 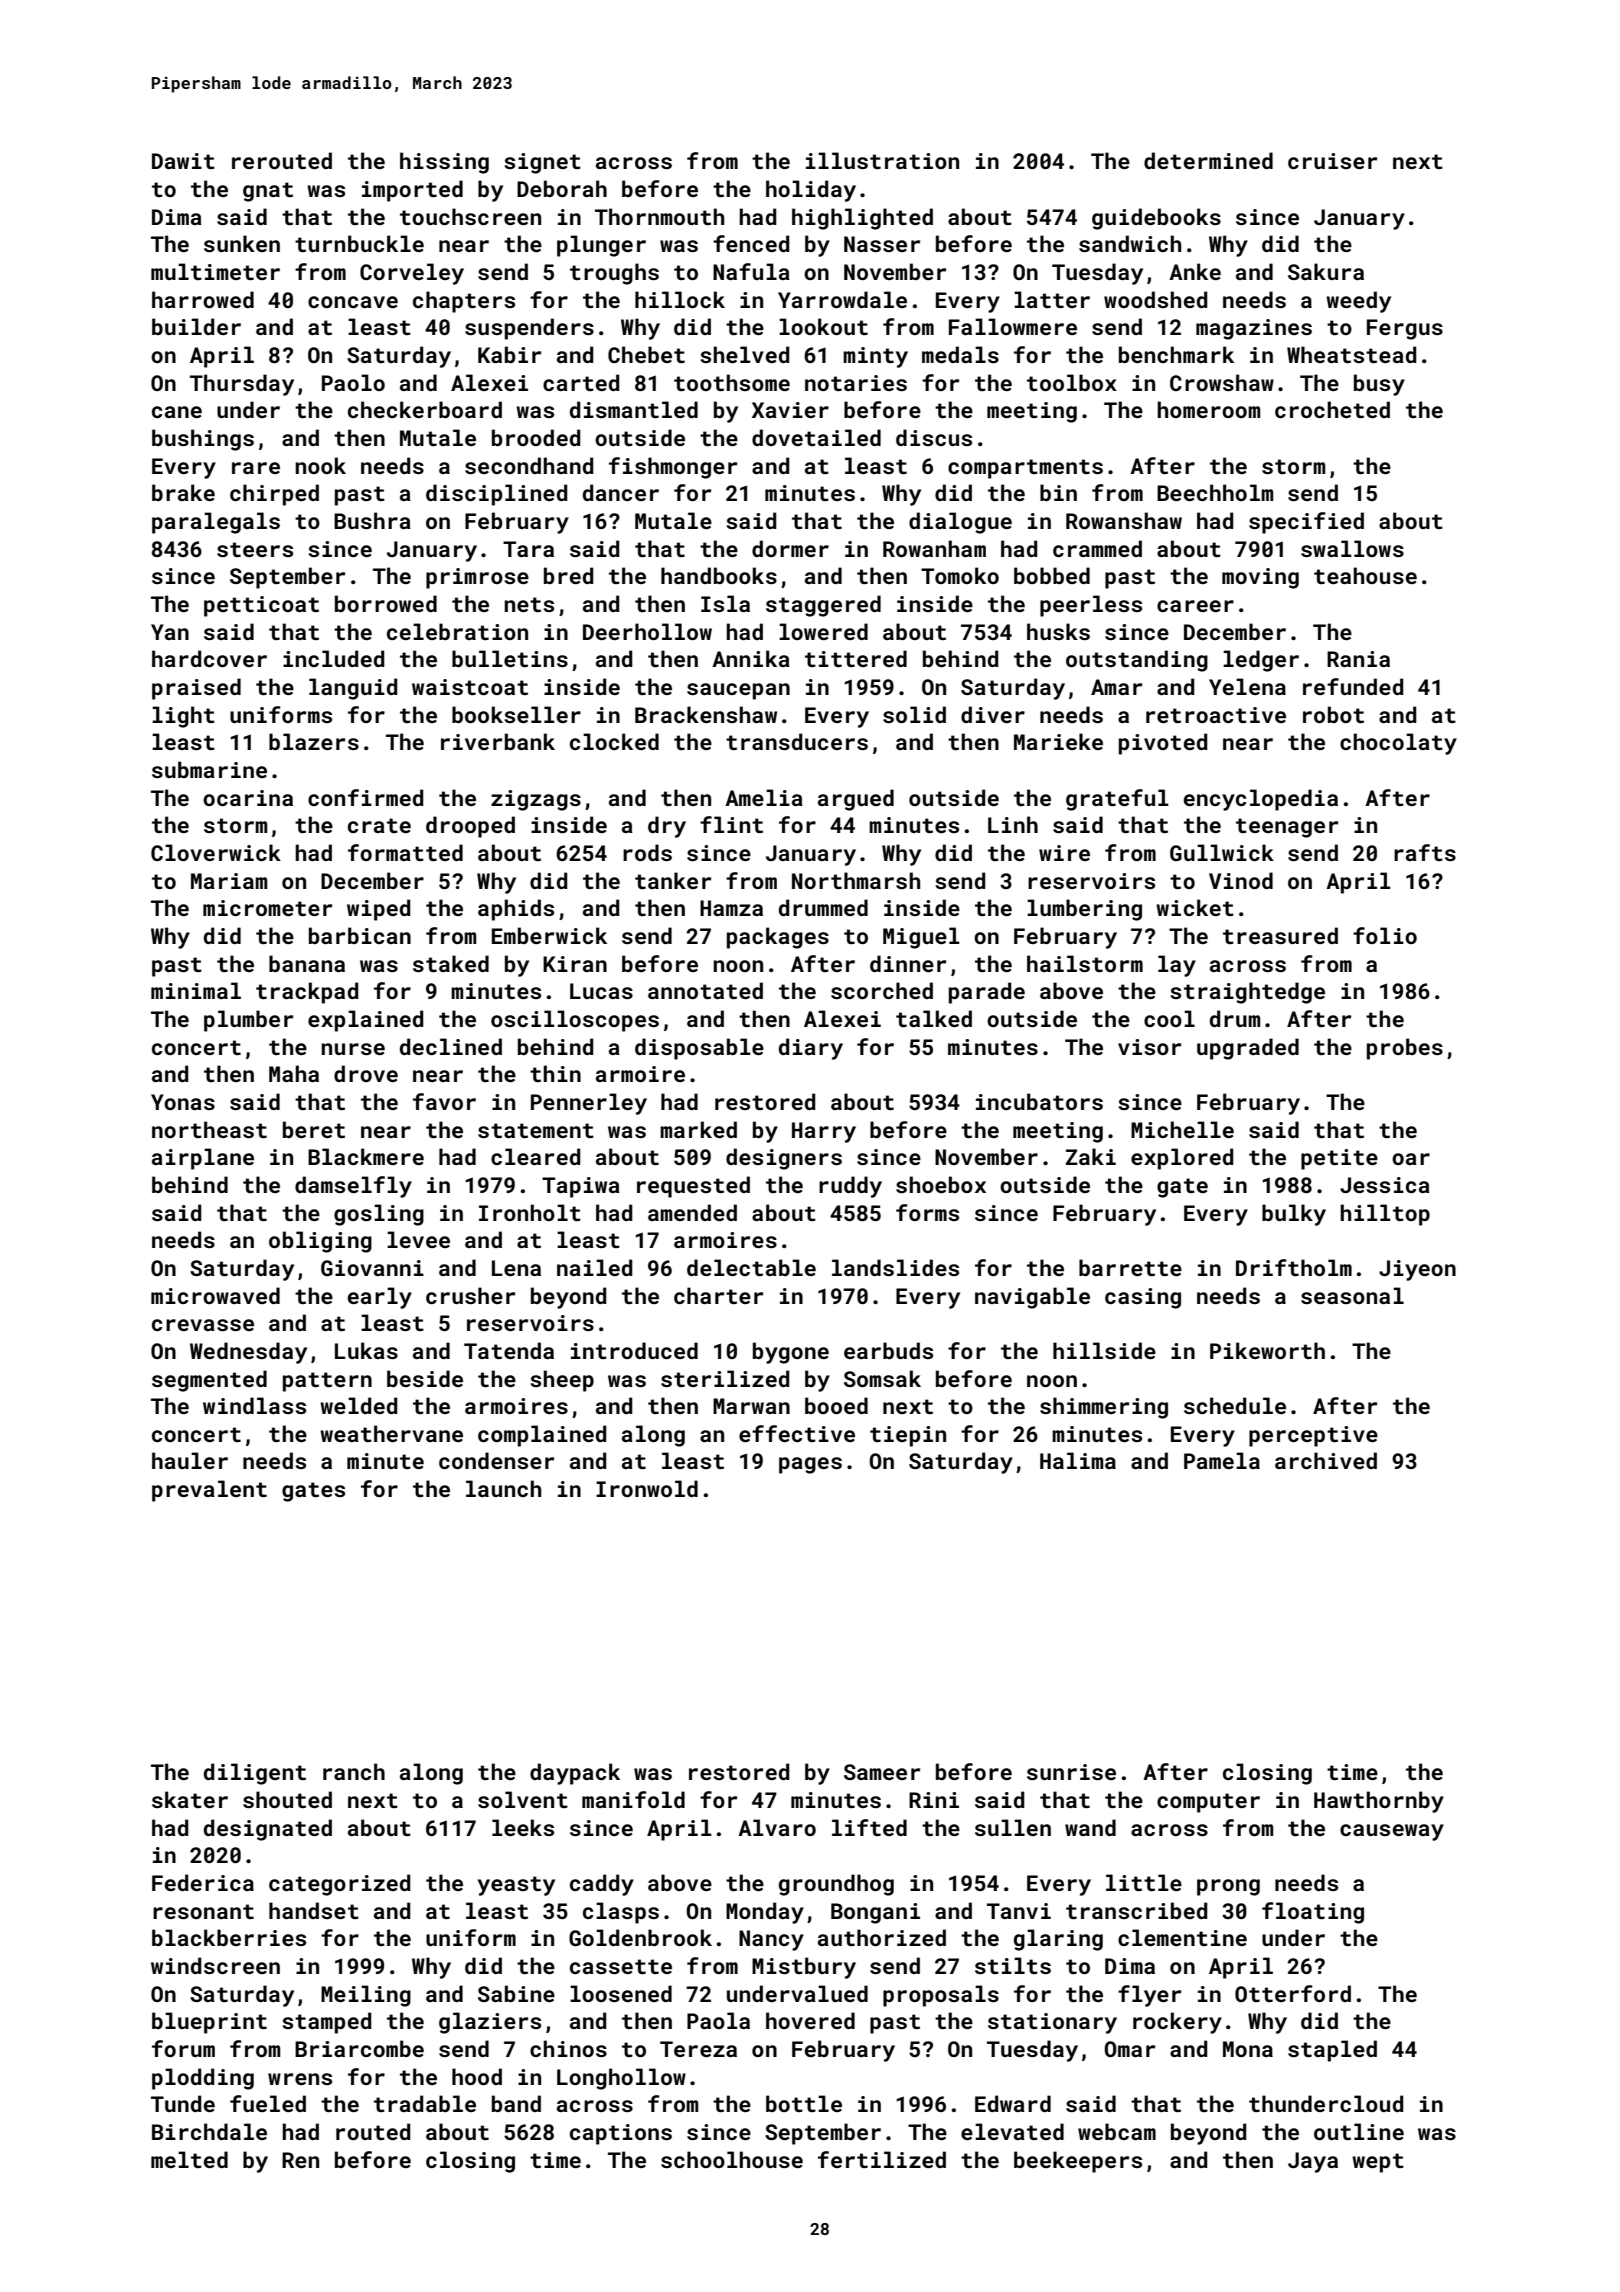 What do you see at coordinates (255, 549) in the screenshot?
I see `steers` at bounding box center [255, 549].
